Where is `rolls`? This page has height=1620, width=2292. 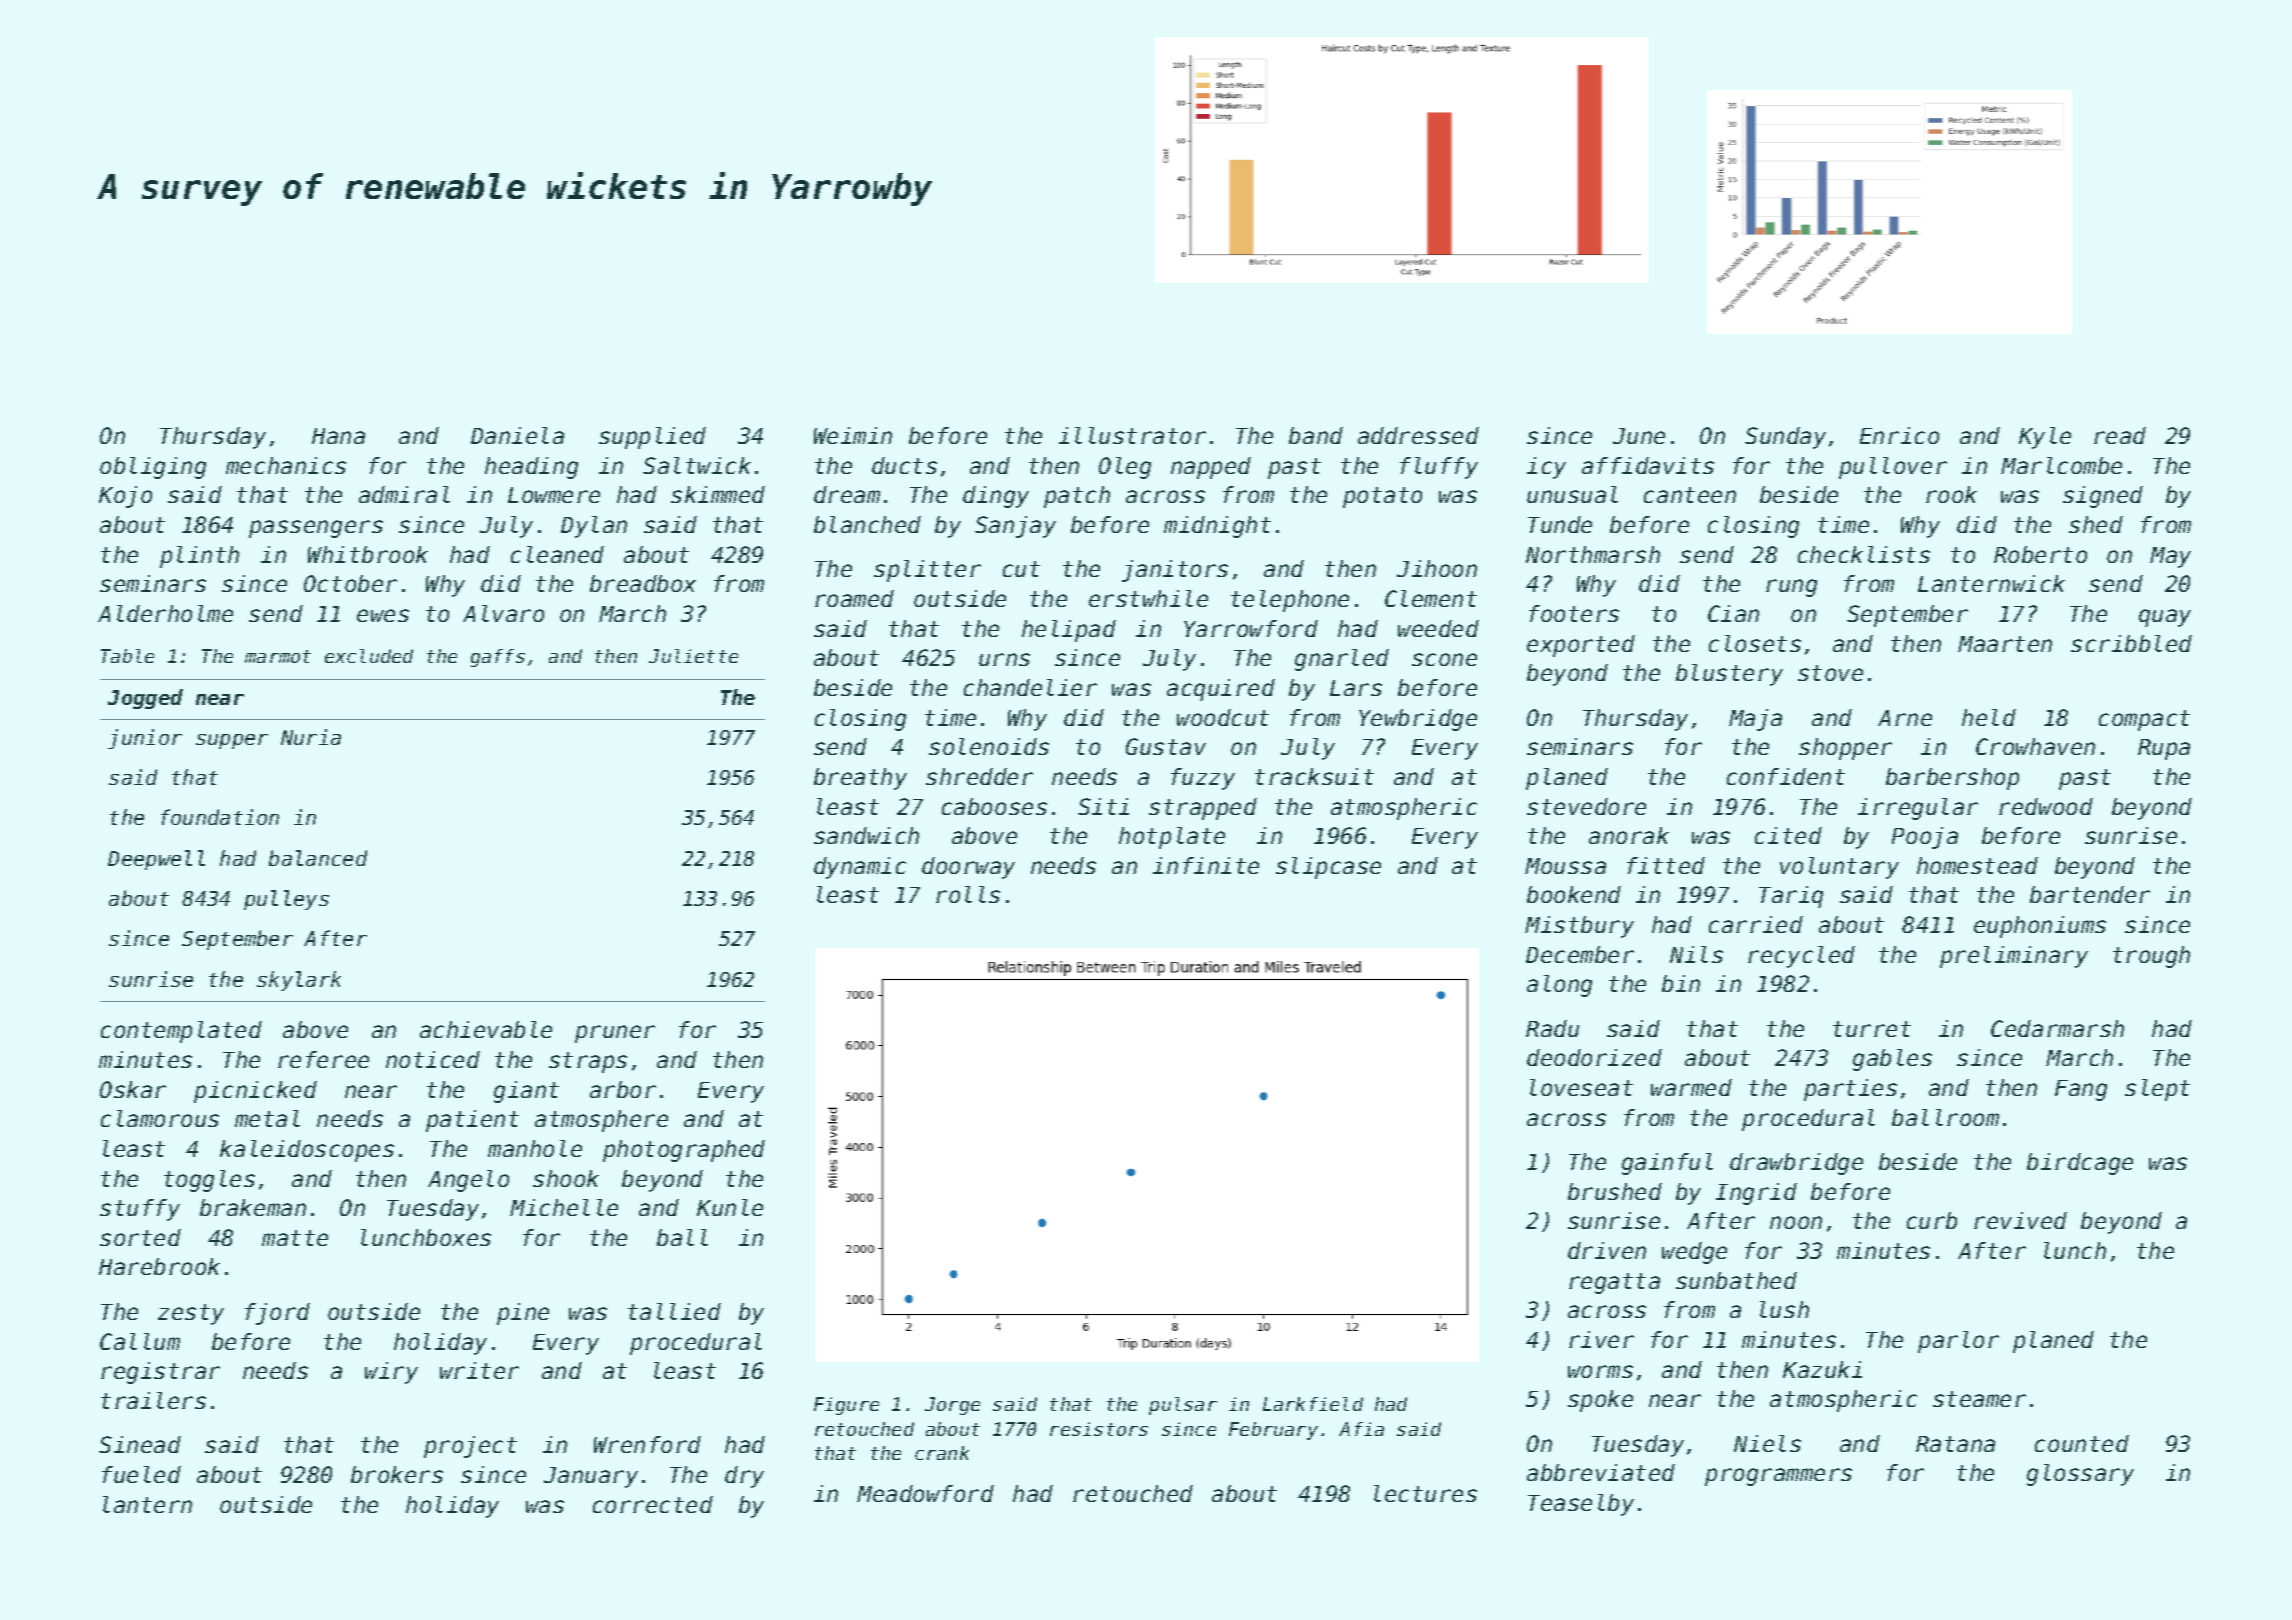 rolls is located at coordinates (968, 894).
